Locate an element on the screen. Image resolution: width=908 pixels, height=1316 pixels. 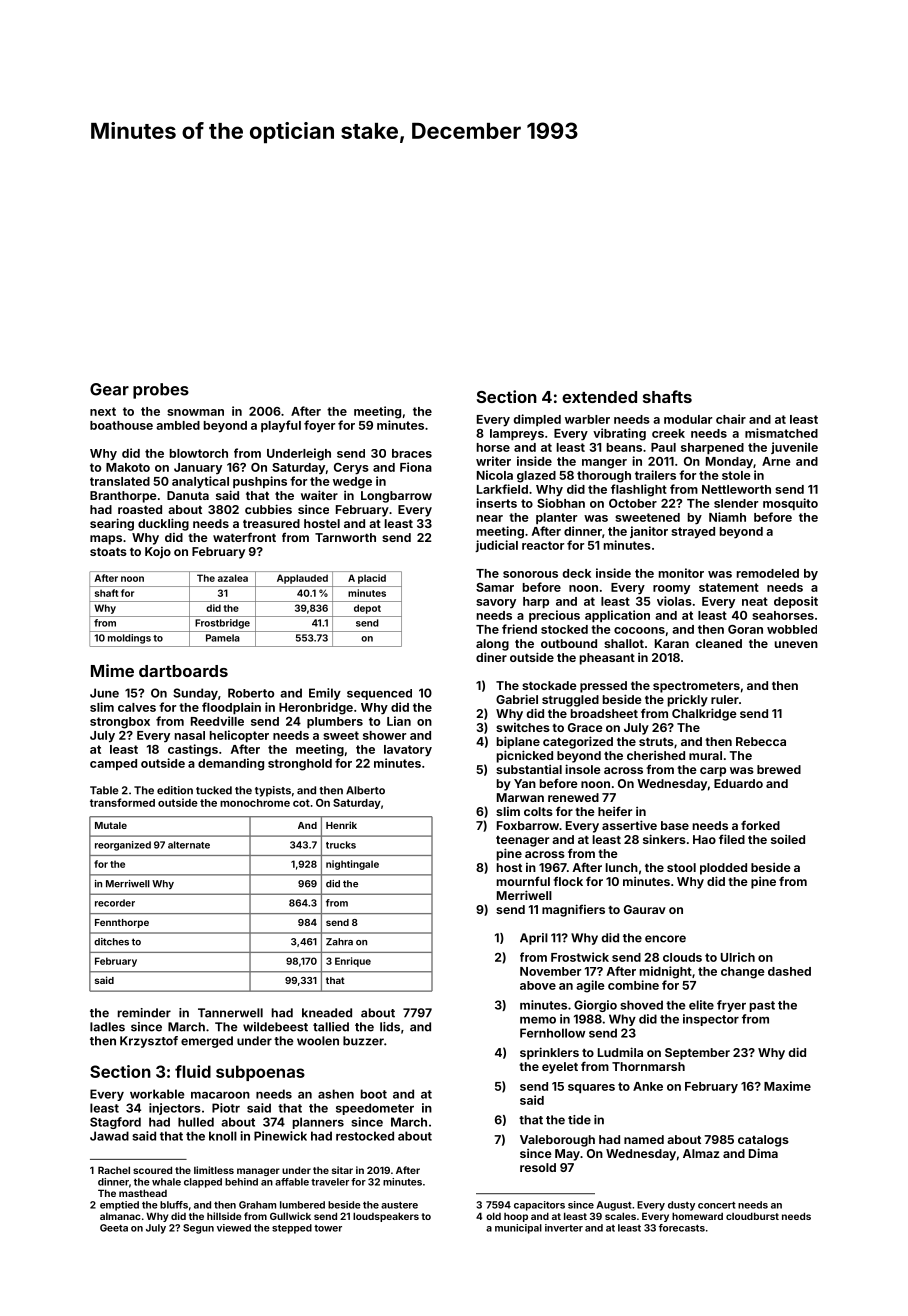
reorganized is located at coordinates (123, 846).
